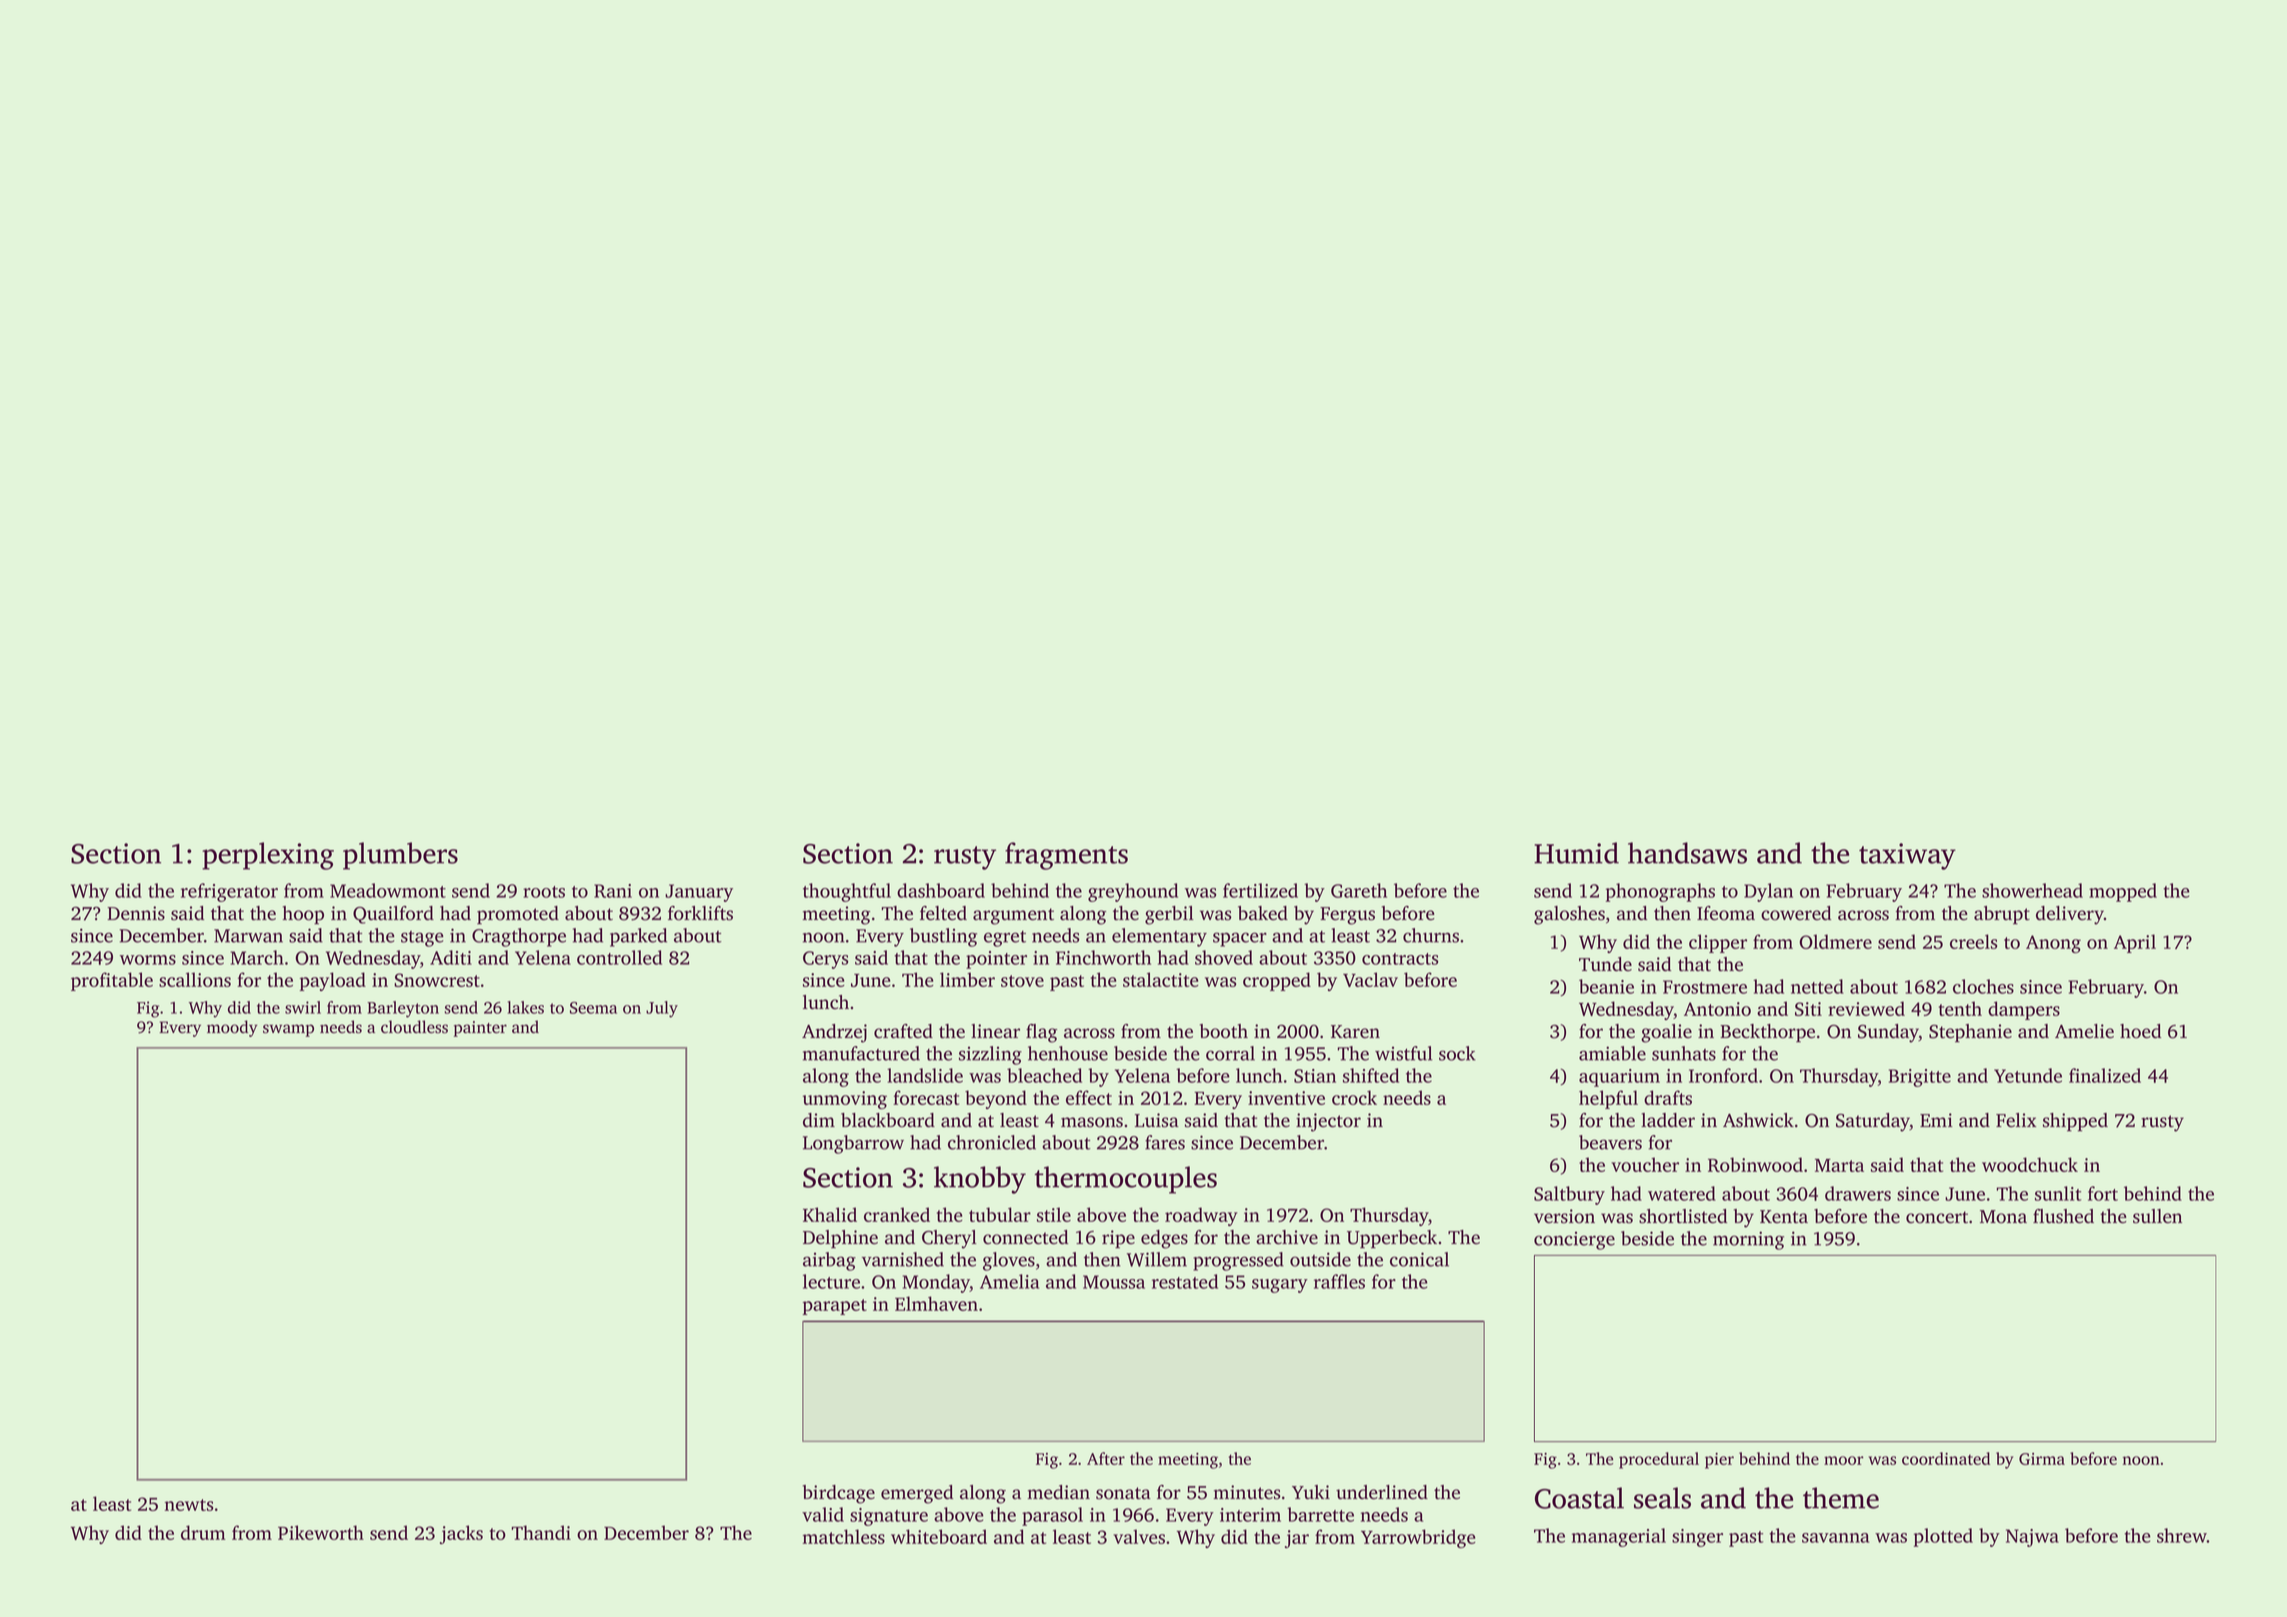 This screenshot has height=1617, width=2287. Describe the element at coordinates (400, 856) in the screenshot. I see `plumbers` at that location.
